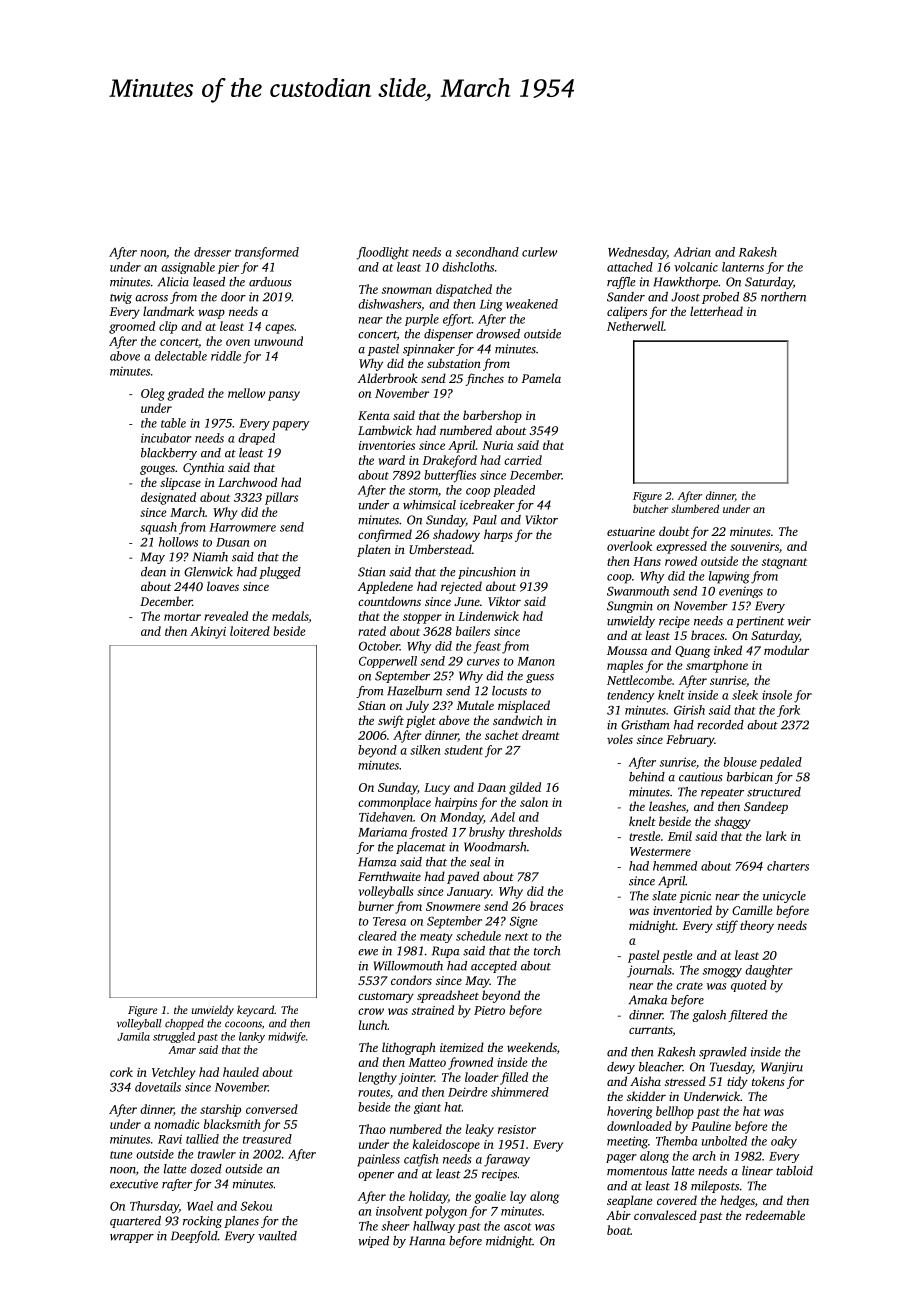  What do you see at coordinates (373, 1025) in the screenshot?
I see `lunch` at bounding box center [373, 1025].
